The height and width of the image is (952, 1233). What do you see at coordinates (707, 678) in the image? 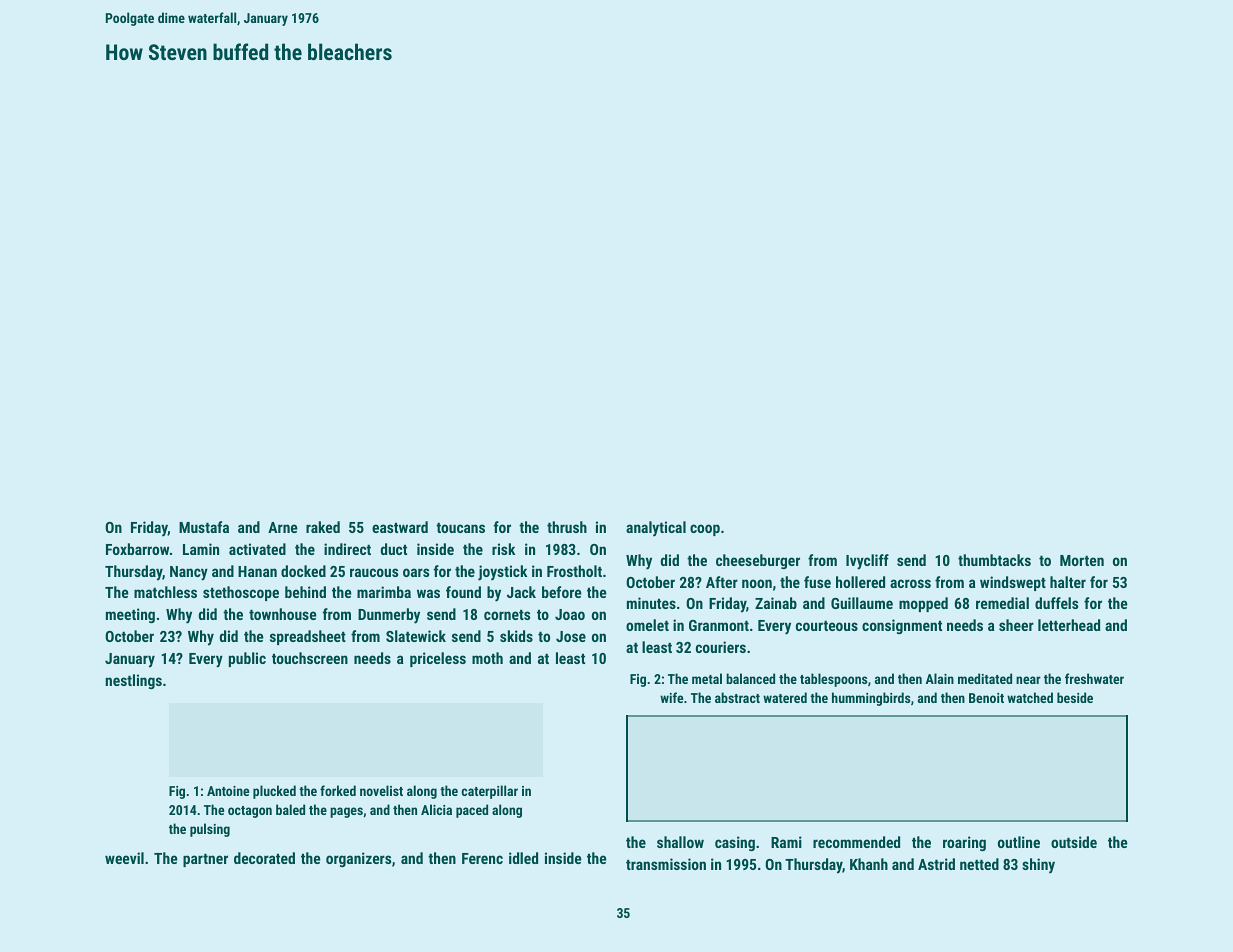
I see `metal` at bounding box center [707, 678].
